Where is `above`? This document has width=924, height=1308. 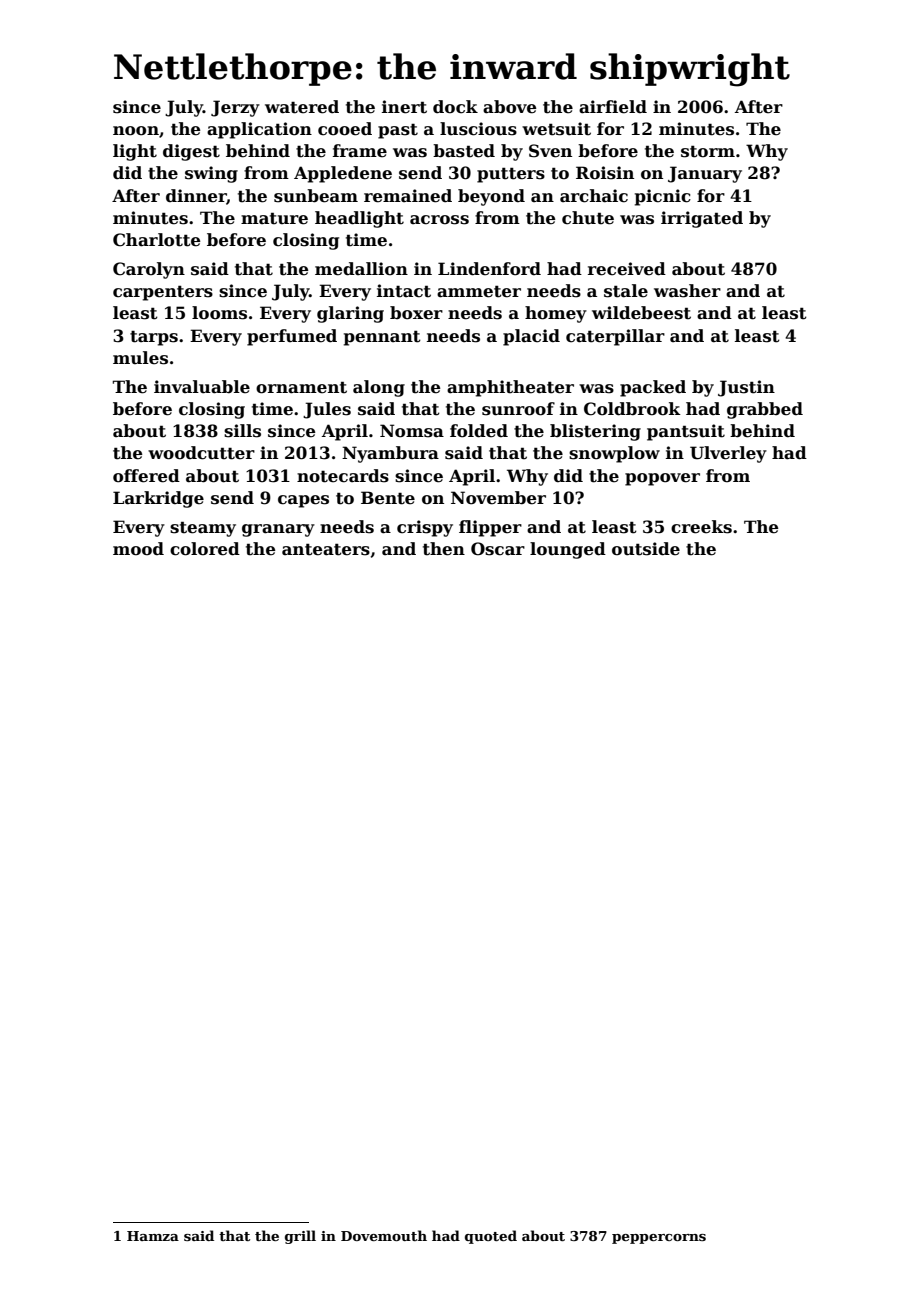
above is located at coordinates (509, 107).
